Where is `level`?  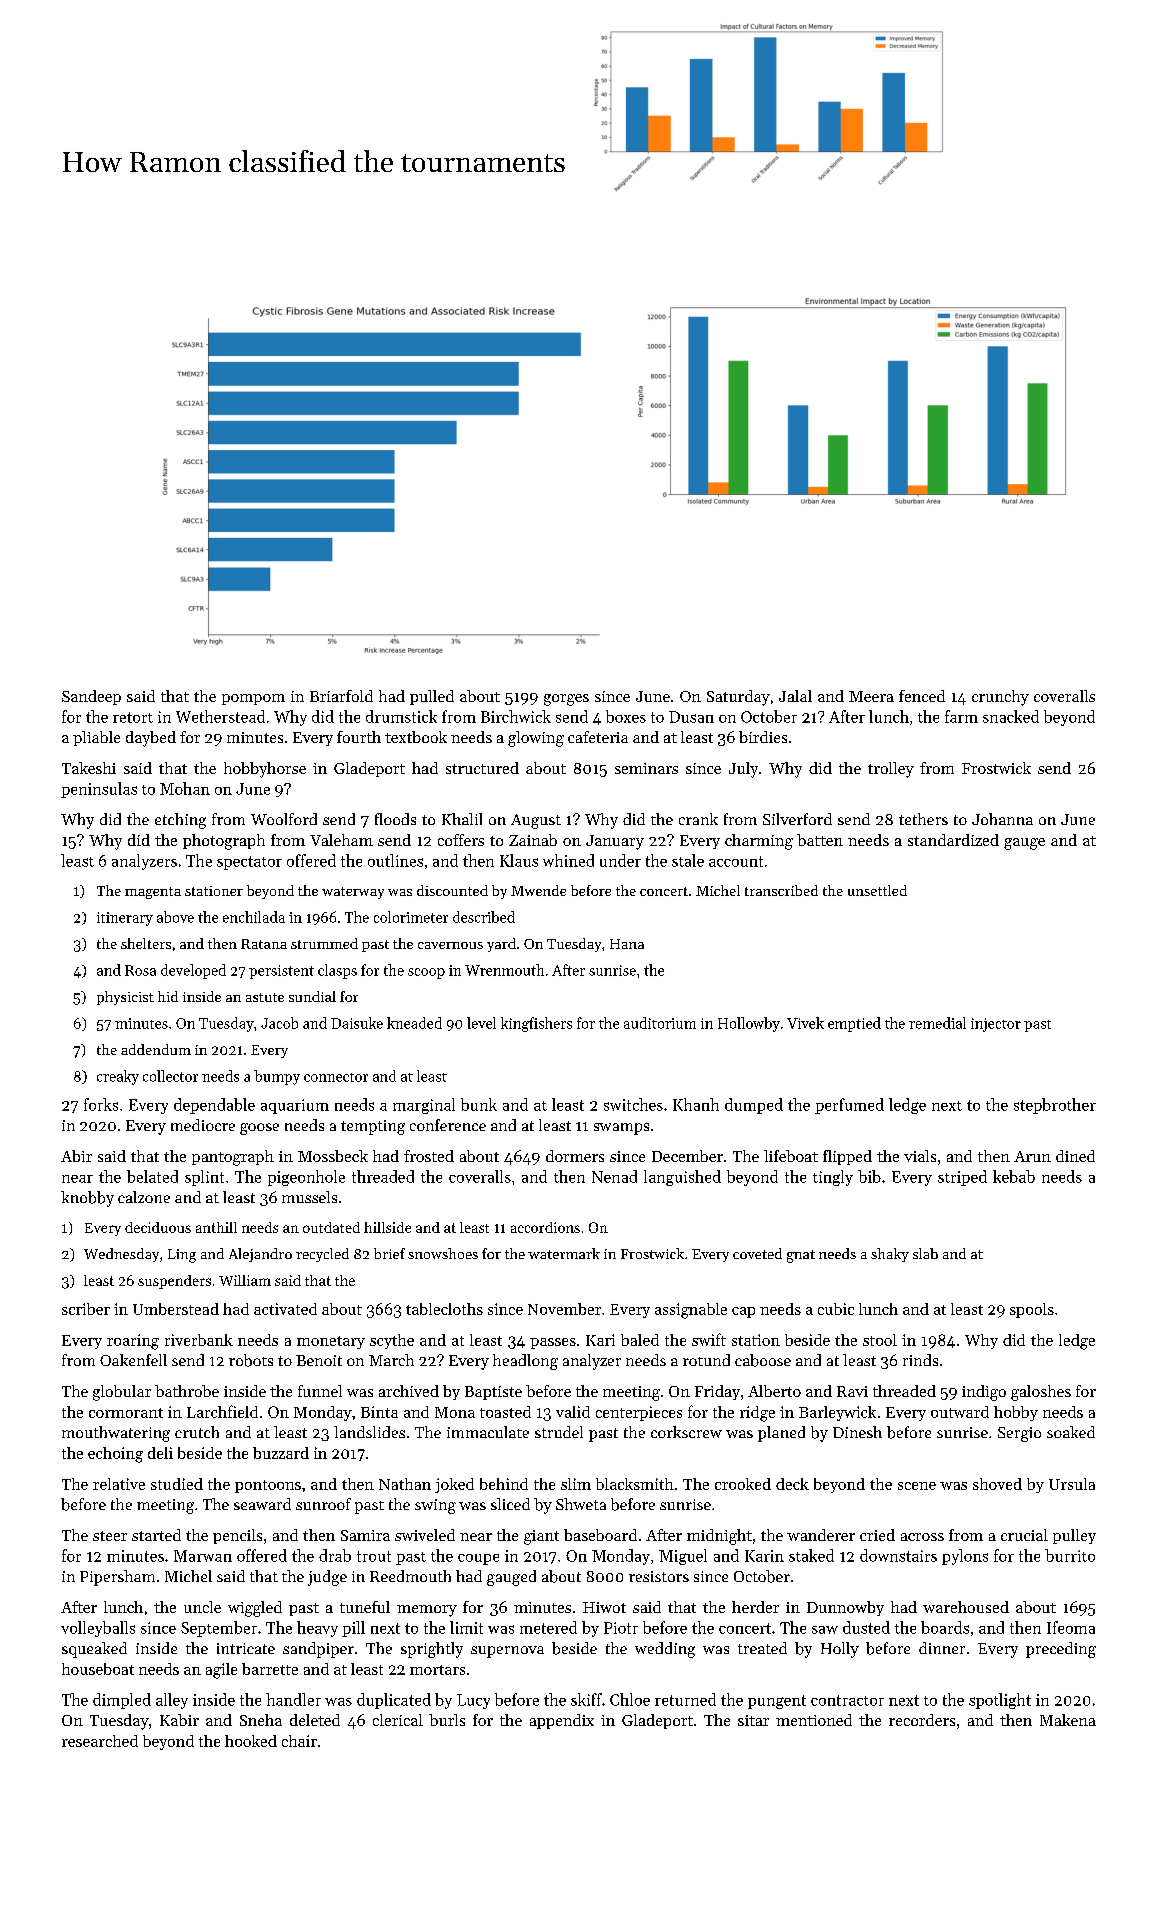
level is located at coordinates (481, 1023).
